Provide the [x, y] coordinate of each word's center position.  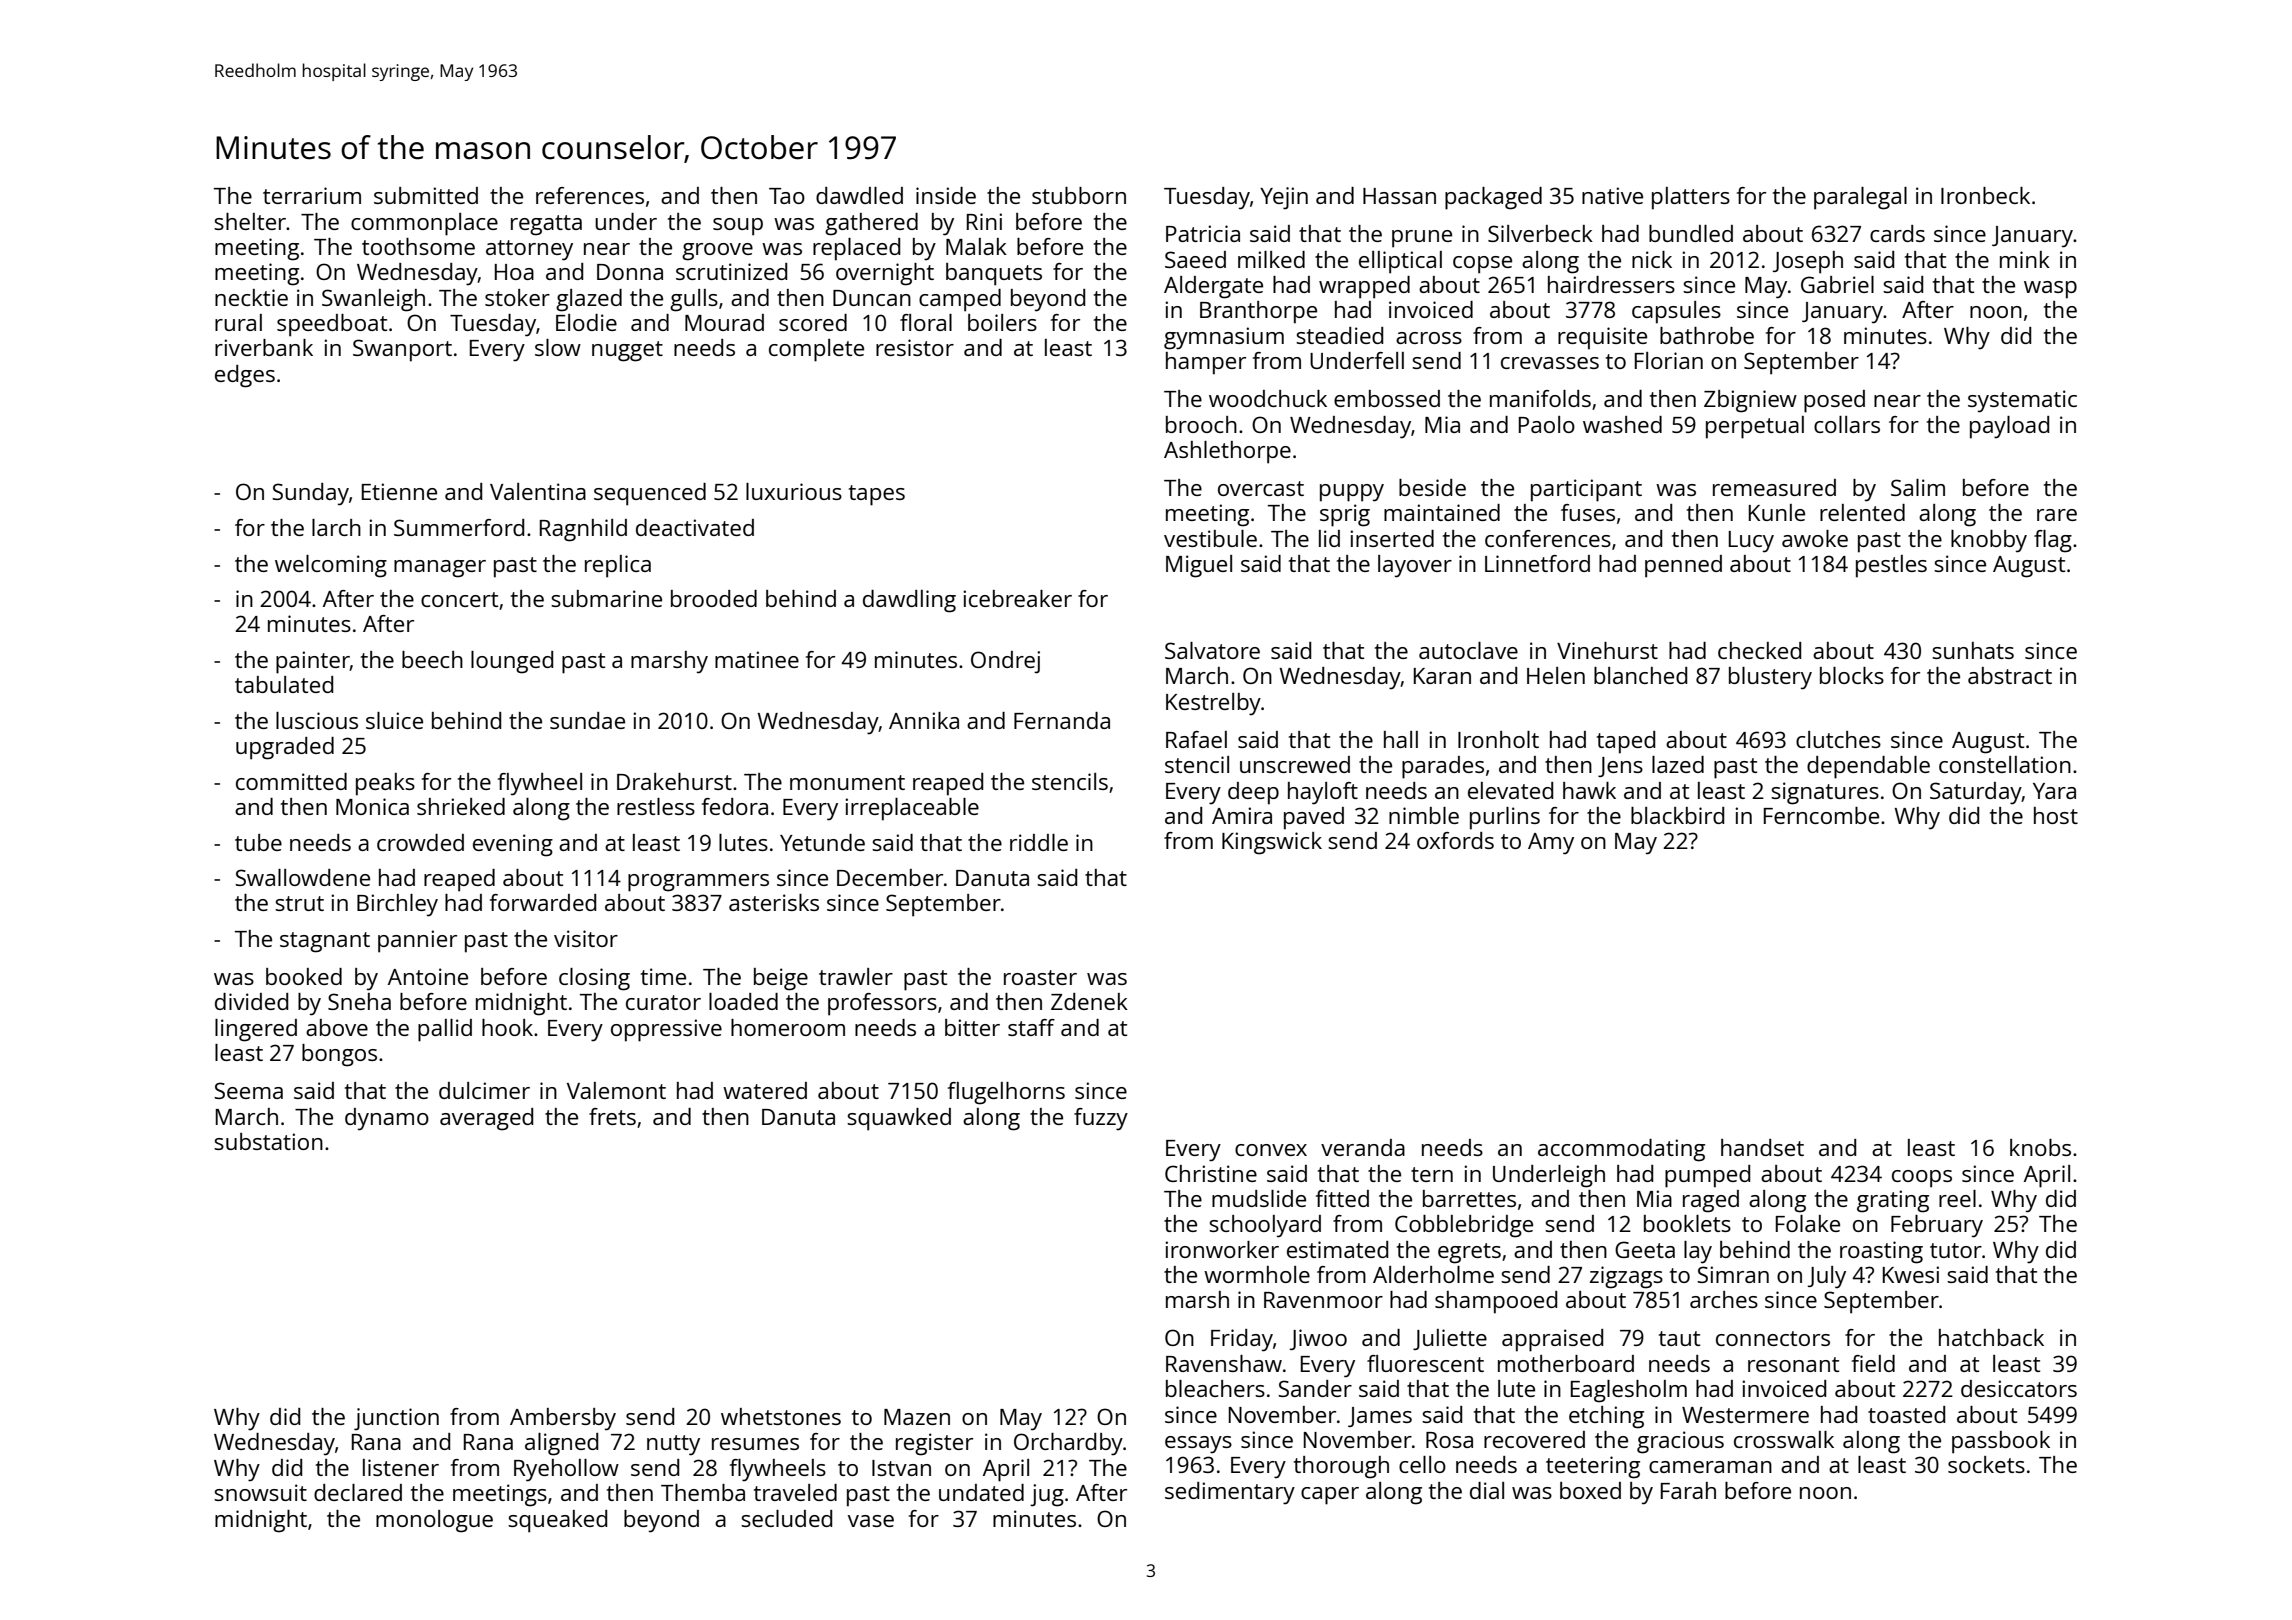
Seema [248, 1090]
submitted [426, 195]
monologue [434, 1521]
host [2056, 815]
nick [1652, 259]
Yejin [1284, 198]
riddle [1039, 842]
